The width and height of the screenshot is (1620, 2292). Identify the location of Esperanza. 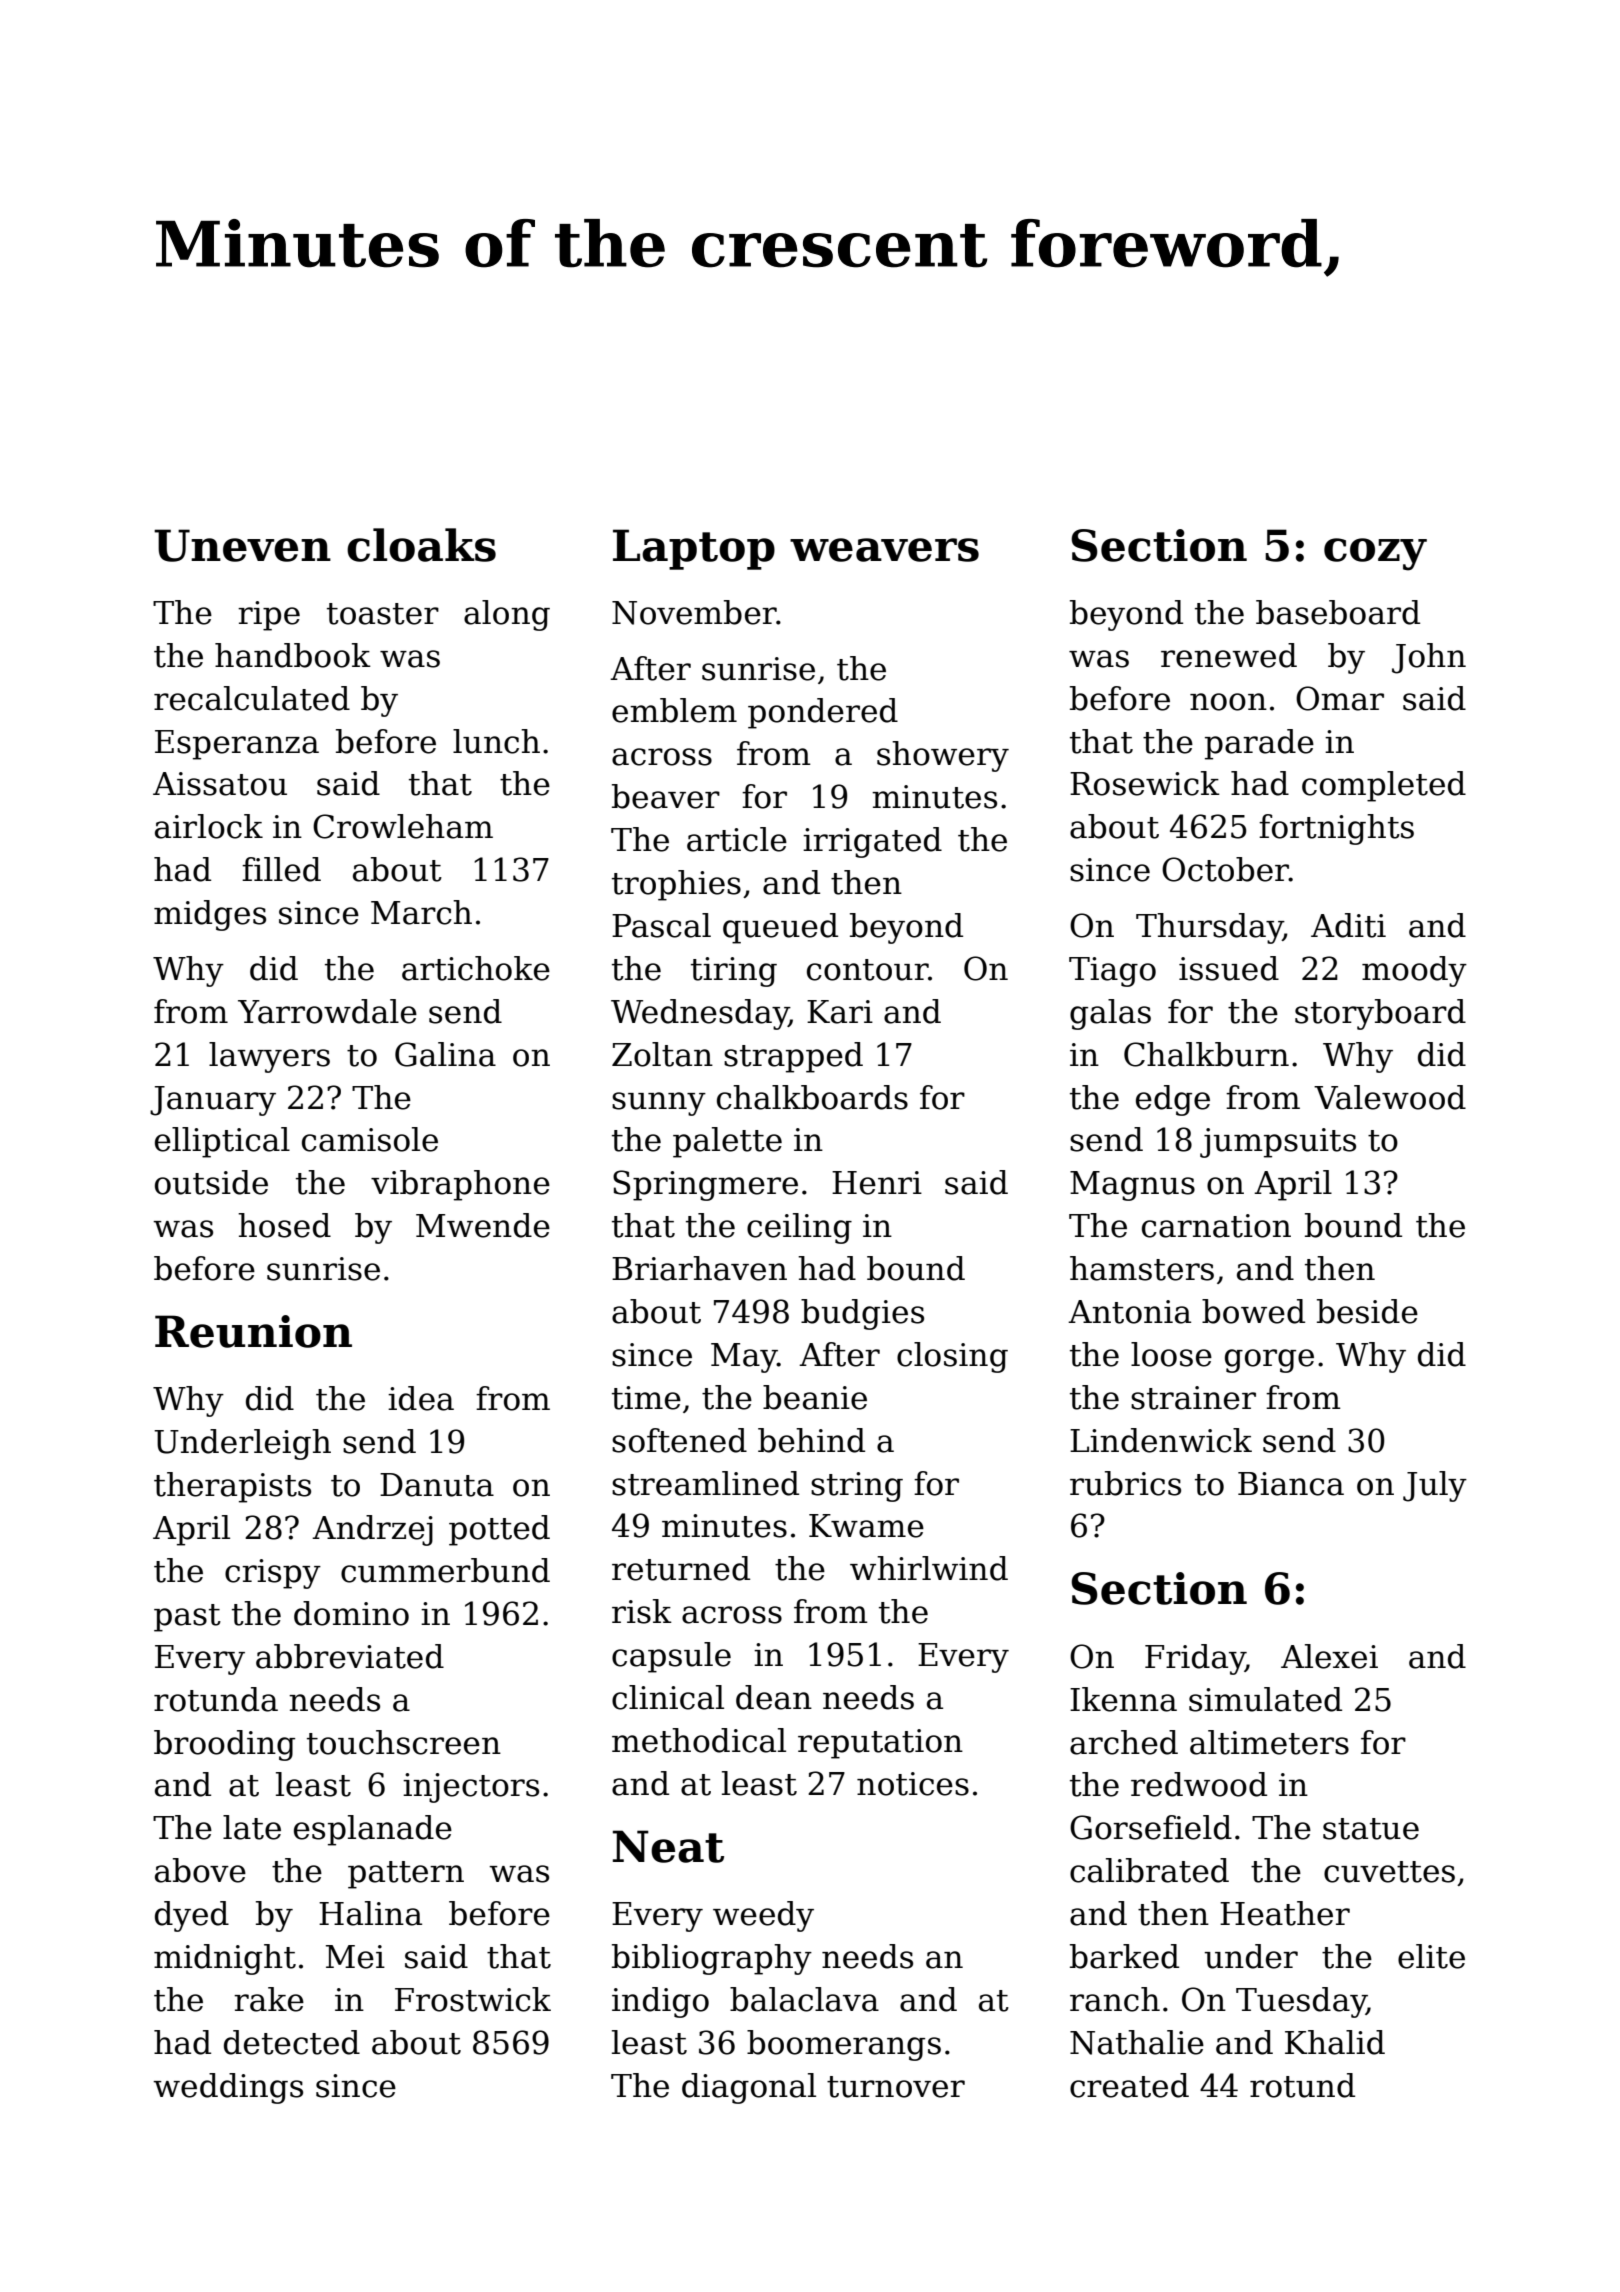
(237, 745).
